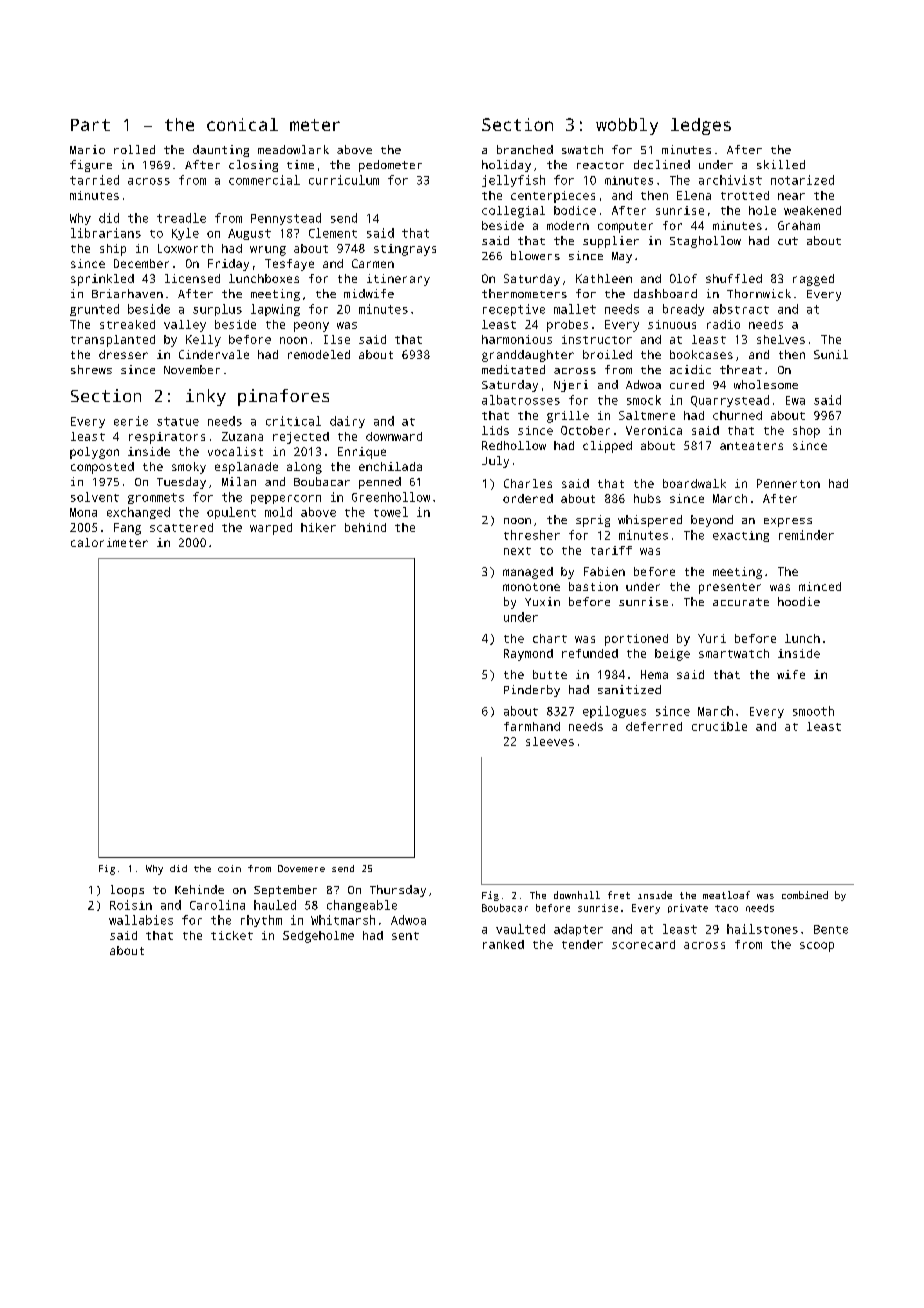 This page has height=1308, width=924. What do you see at coordinates (311, 327) in the page?
I see `peony` at bounding box center [311, 327].
